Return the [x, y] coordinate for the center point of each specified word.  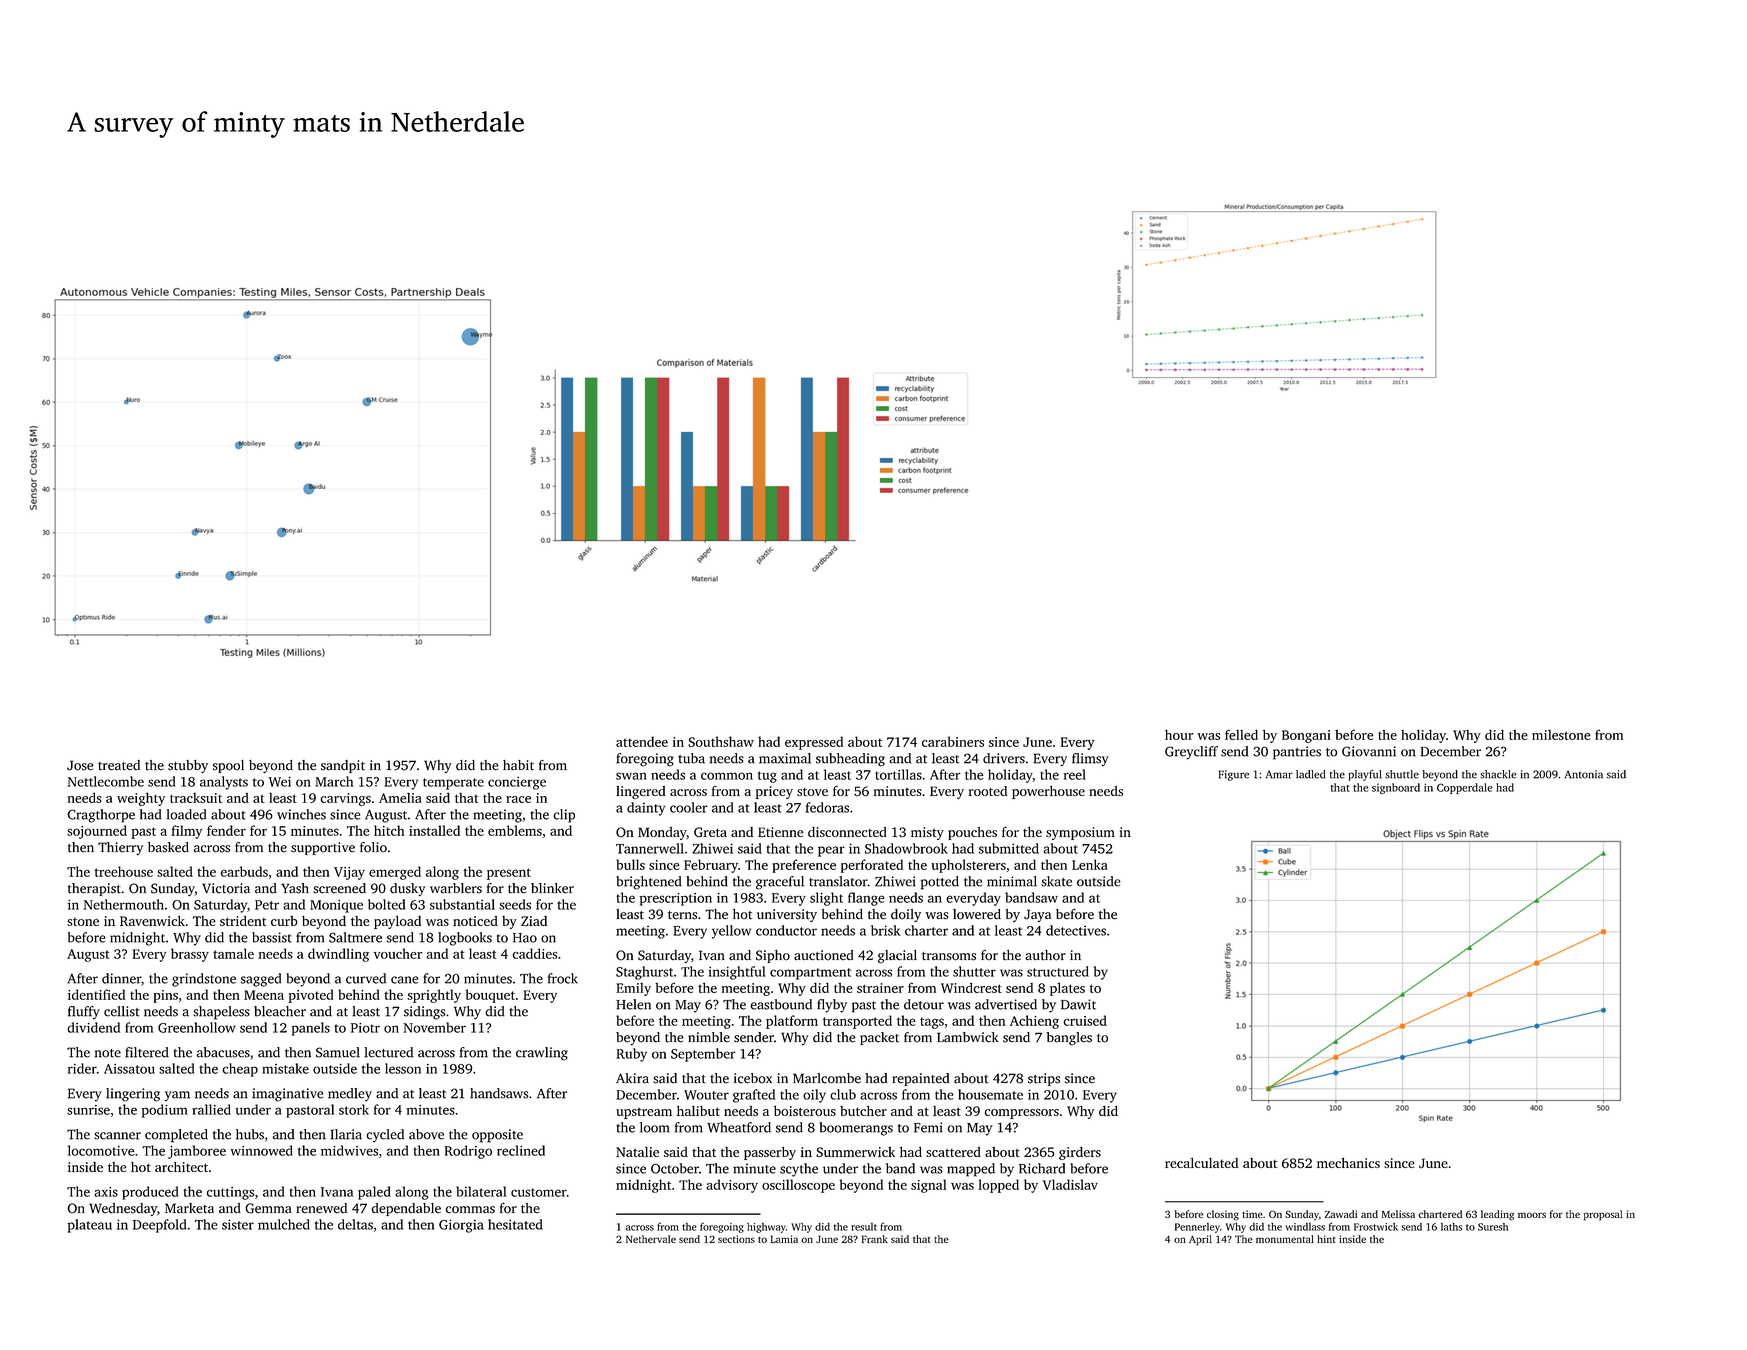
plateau [89, 1226]
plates [1067, 989]
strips [1044, 1079]
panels [311, 1029]
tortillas [898, 774]
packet [879, 1038]
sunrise [88, 1110]
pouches [972, 833]
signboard [1396, 788]
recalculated [1202, 1163]
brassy [190, 955]
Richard [1042, 1168]
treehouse [123, 871]
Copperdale [1465, 788]
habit [518, 765]
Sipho [773, 956]
